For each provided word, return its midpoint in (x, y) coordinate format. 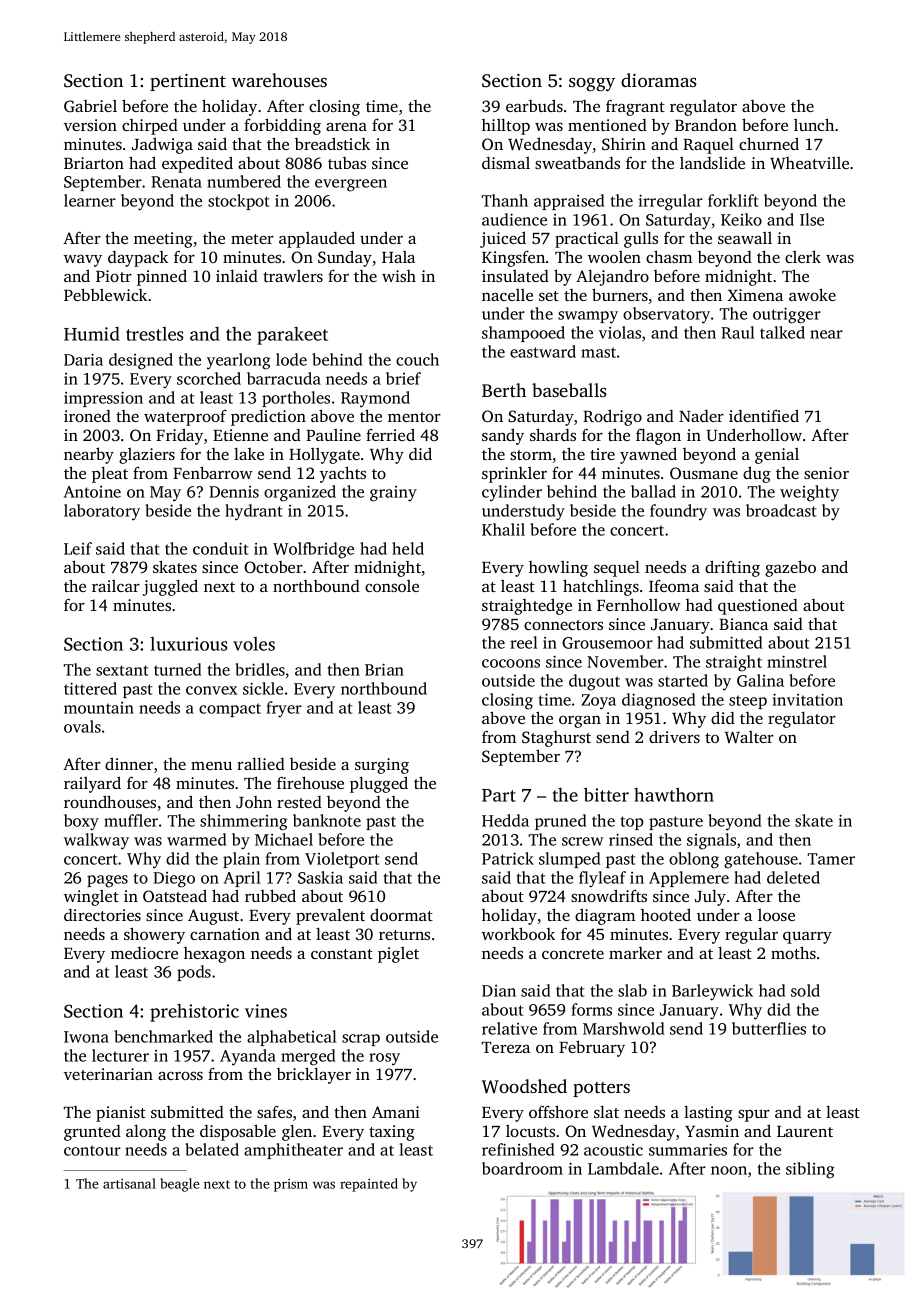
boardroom (522, 1168)
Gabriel (90, 106)
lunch (814, 124)
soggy (592, 85)
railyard (92, 784)
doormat (401, 914)
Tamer (831, 859)
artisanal (129, 1183)
